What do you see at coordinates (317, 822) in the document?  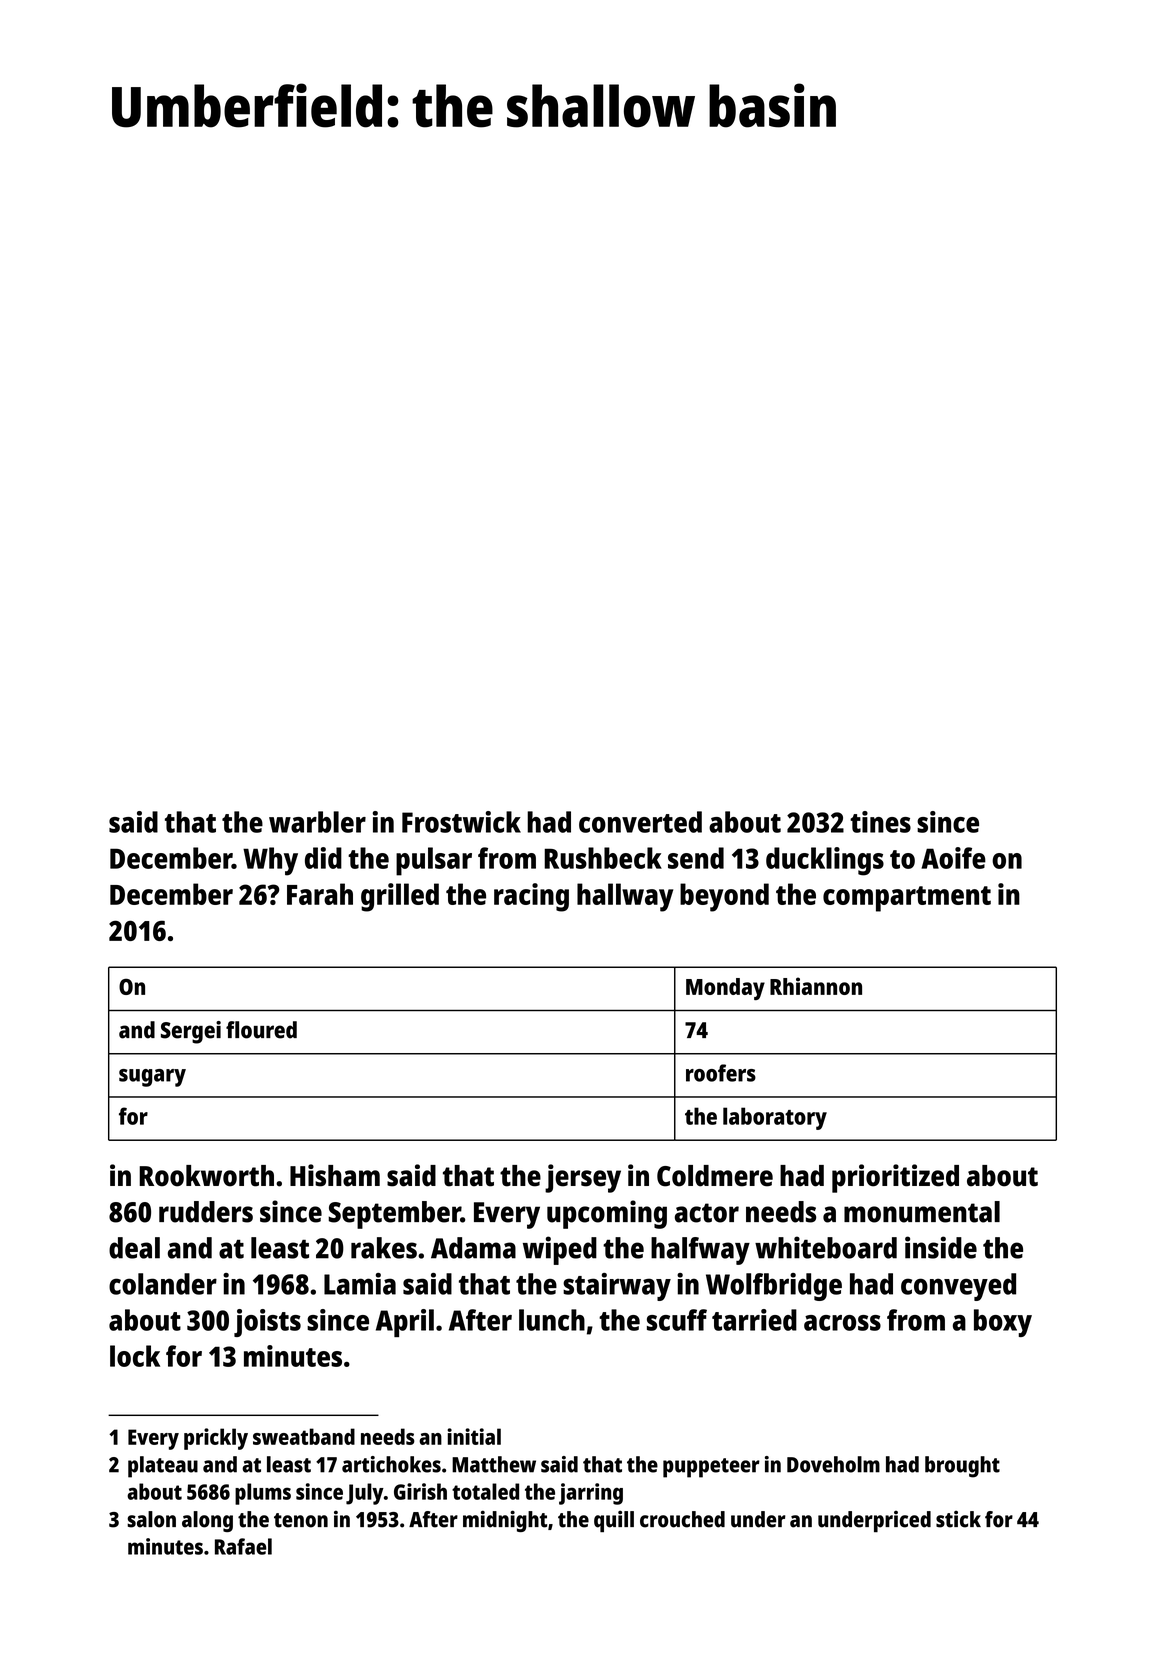 I see `warbler` at bounding box center [317, 822].
